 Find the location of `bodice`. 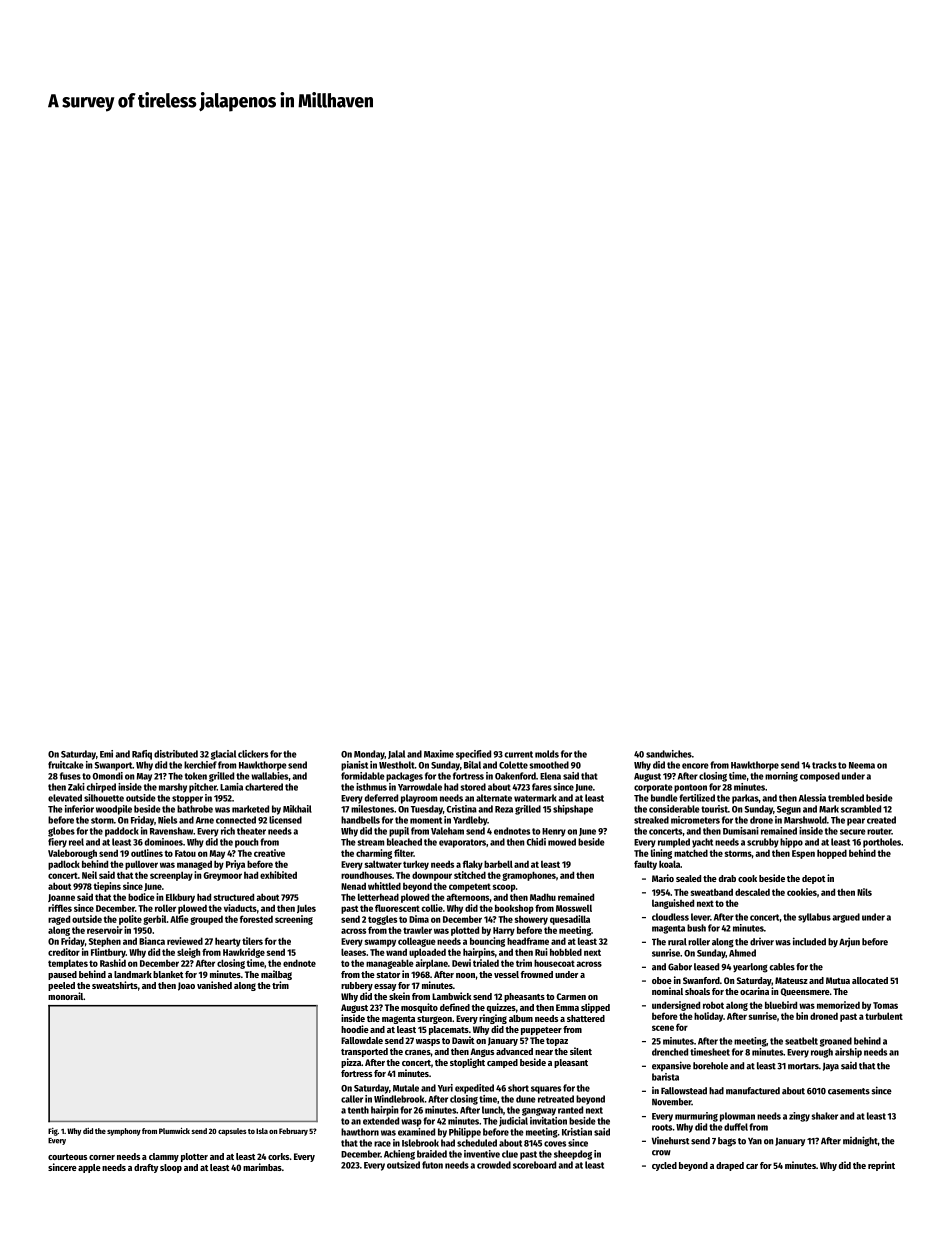

bodice is located at coordinates (141, 897).
